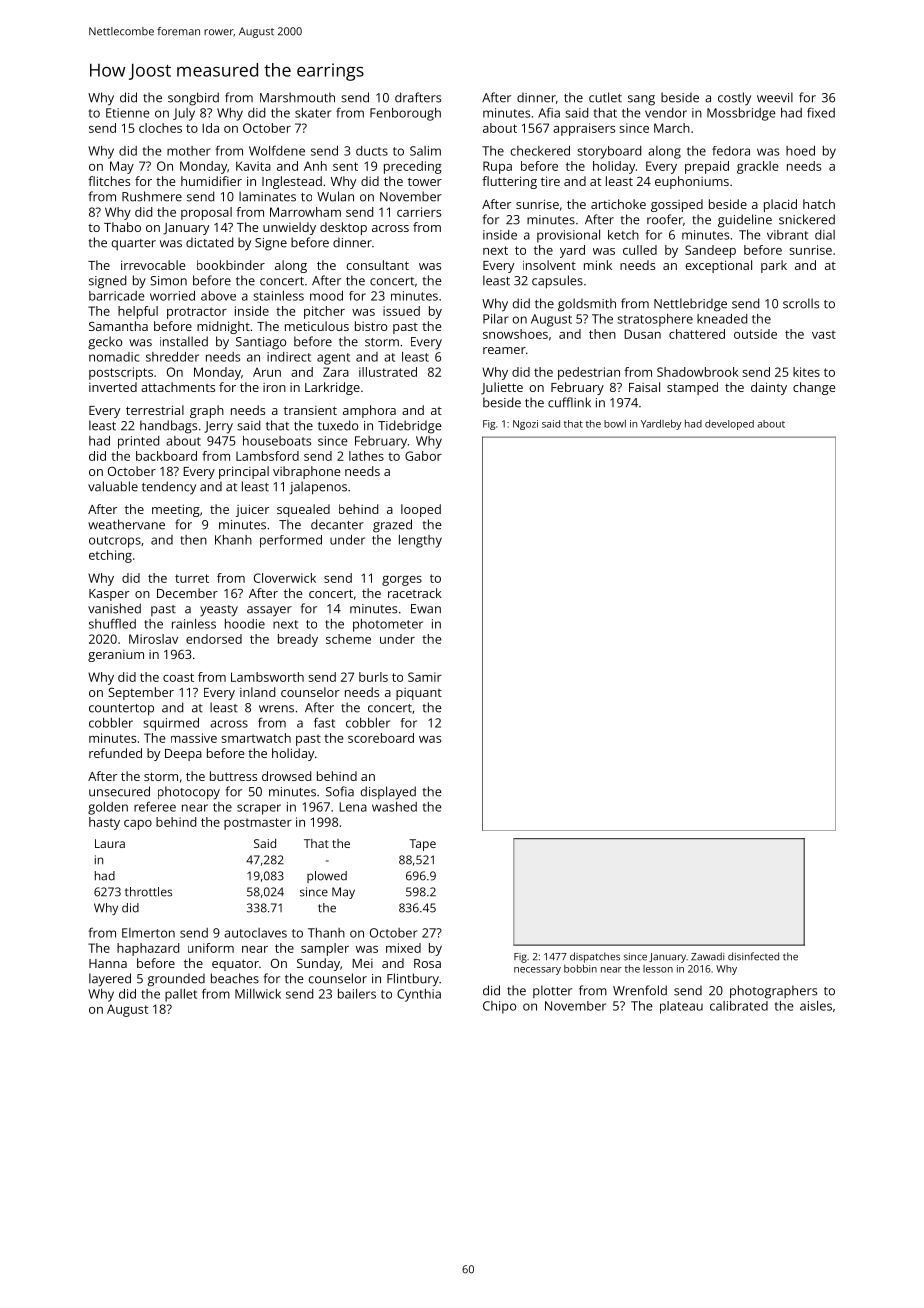 The width and height of the screenshot is (924, 1308). Describe the element at coordinates (734, 99) in the screenshot. I see `costly` at that location.
